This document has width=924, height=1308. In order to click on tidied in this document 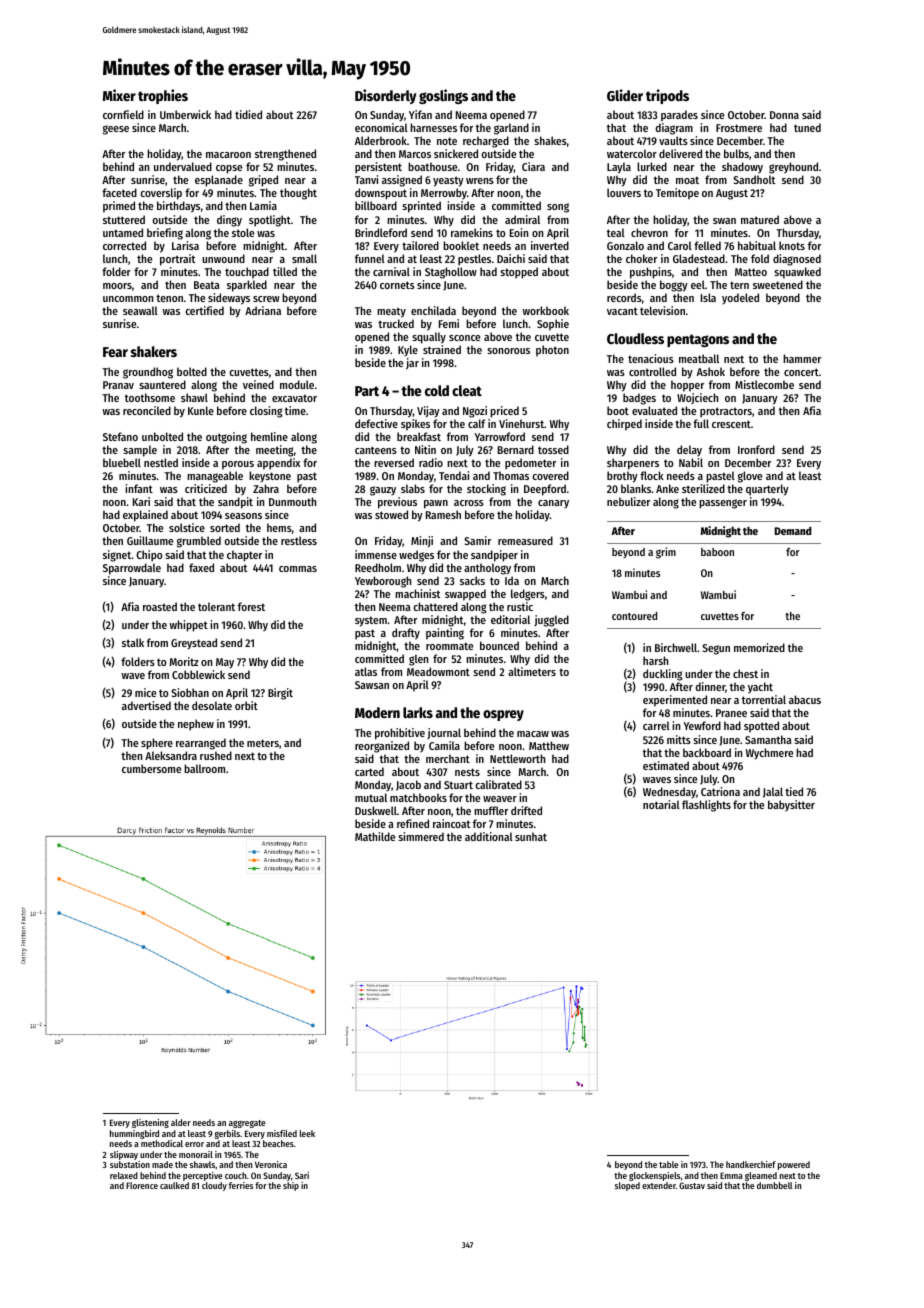, I will do `click(248, 114)`.
